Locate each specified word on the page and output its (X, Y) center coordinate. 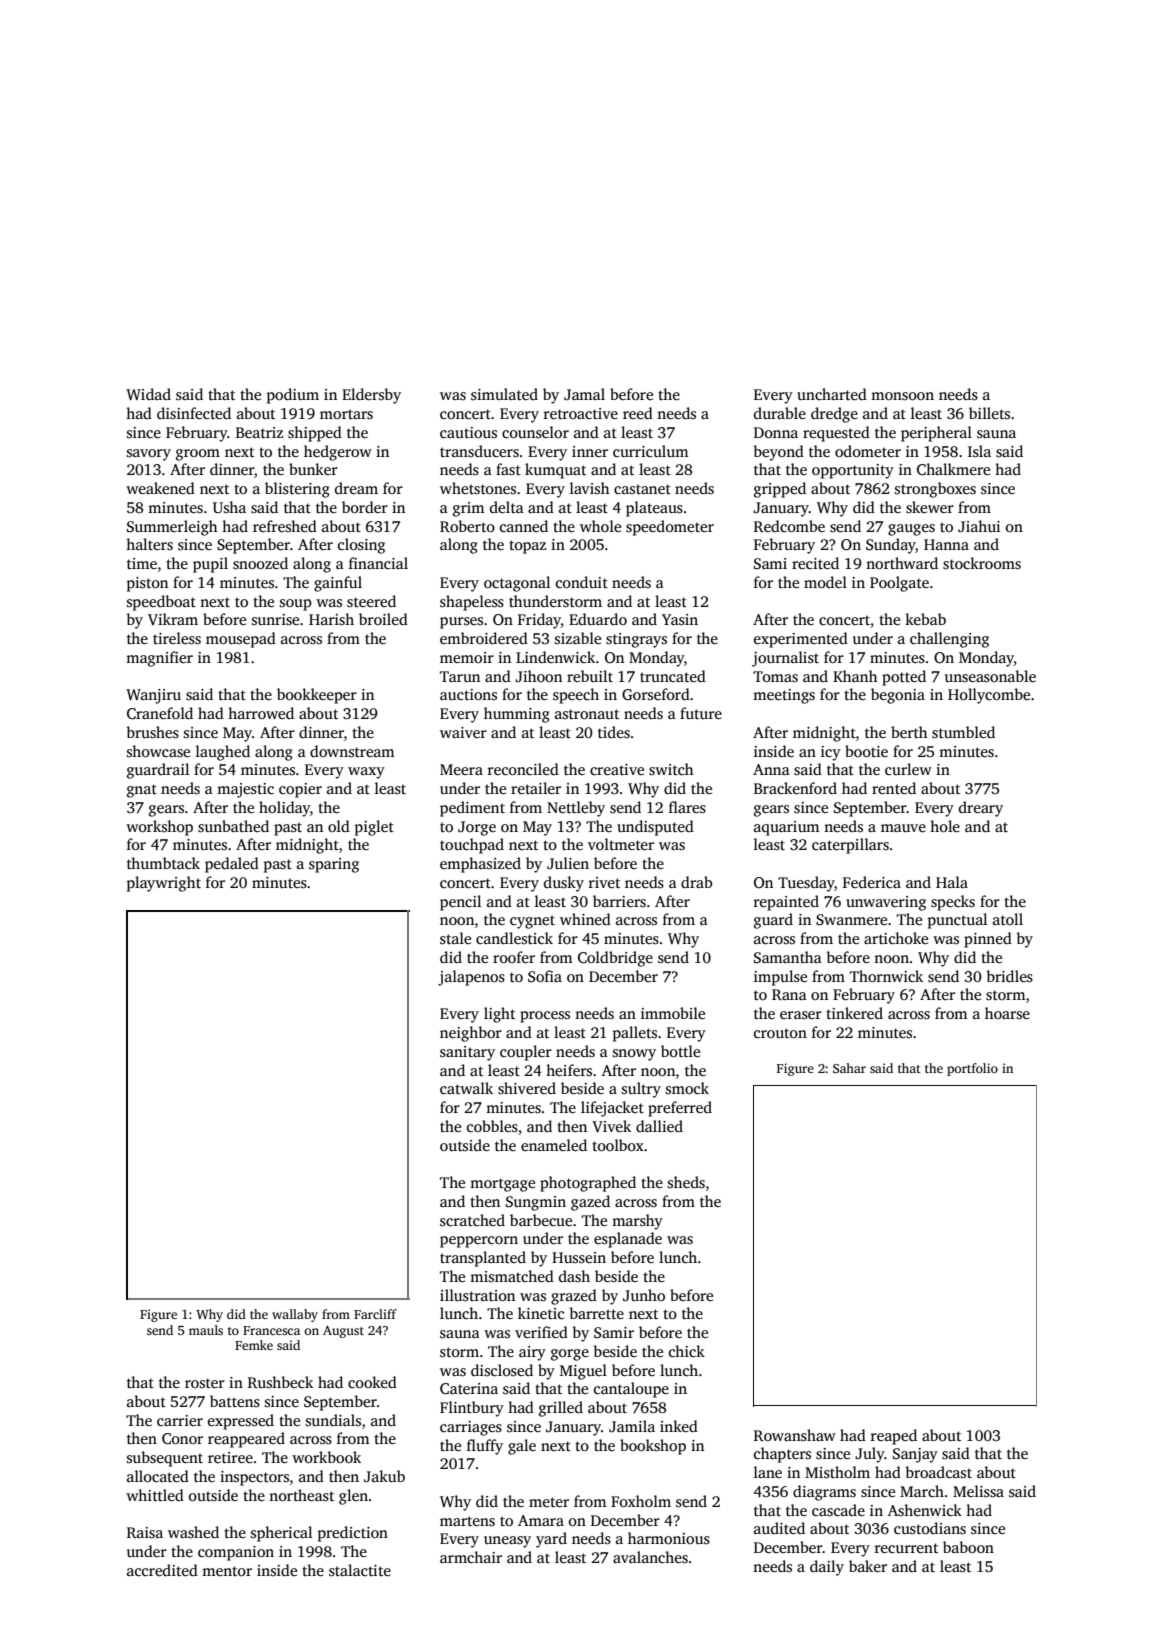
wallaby (295, 1315)
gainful (338, 584)
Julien (568, 863)
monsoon (902, 396)
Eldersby (371, 396)
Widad (148, 394)
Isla (979, 451)
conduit (582, 582)
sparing (334, 865)
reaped (894, 1437)
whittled (155, 1495)
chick (687, 1351)
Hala (952, 882)
